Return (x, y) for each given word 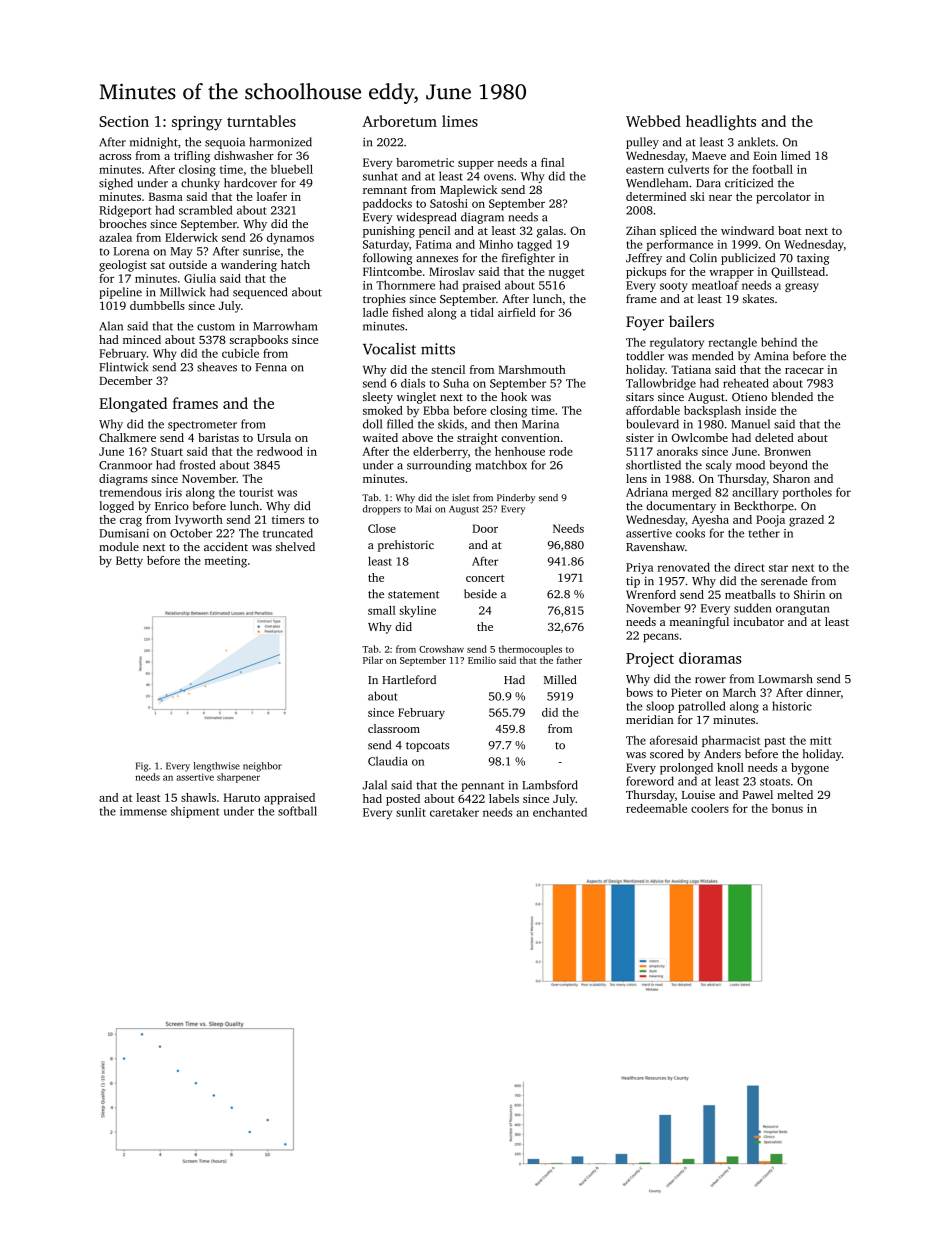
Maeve (709, 156)
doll (372, 424)
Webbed (653, 121)
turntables (261, 121)
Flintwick (123, 367)
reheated (746, 383)
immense (143, 811)
